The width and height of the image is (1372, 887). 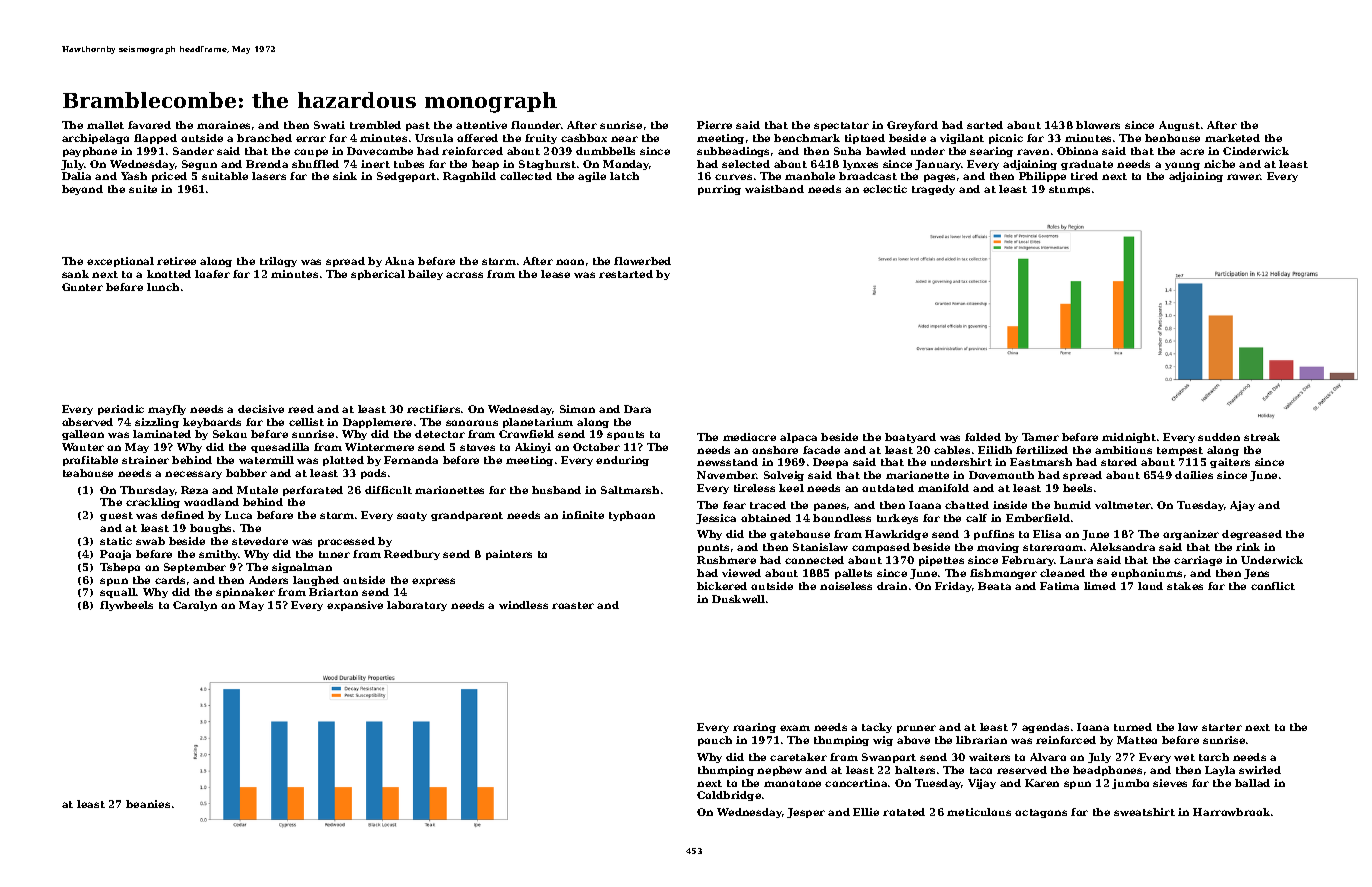 What do you see at coordinates (345, 176) in the image?
I see `sink` at bounding box center [345, 176].
